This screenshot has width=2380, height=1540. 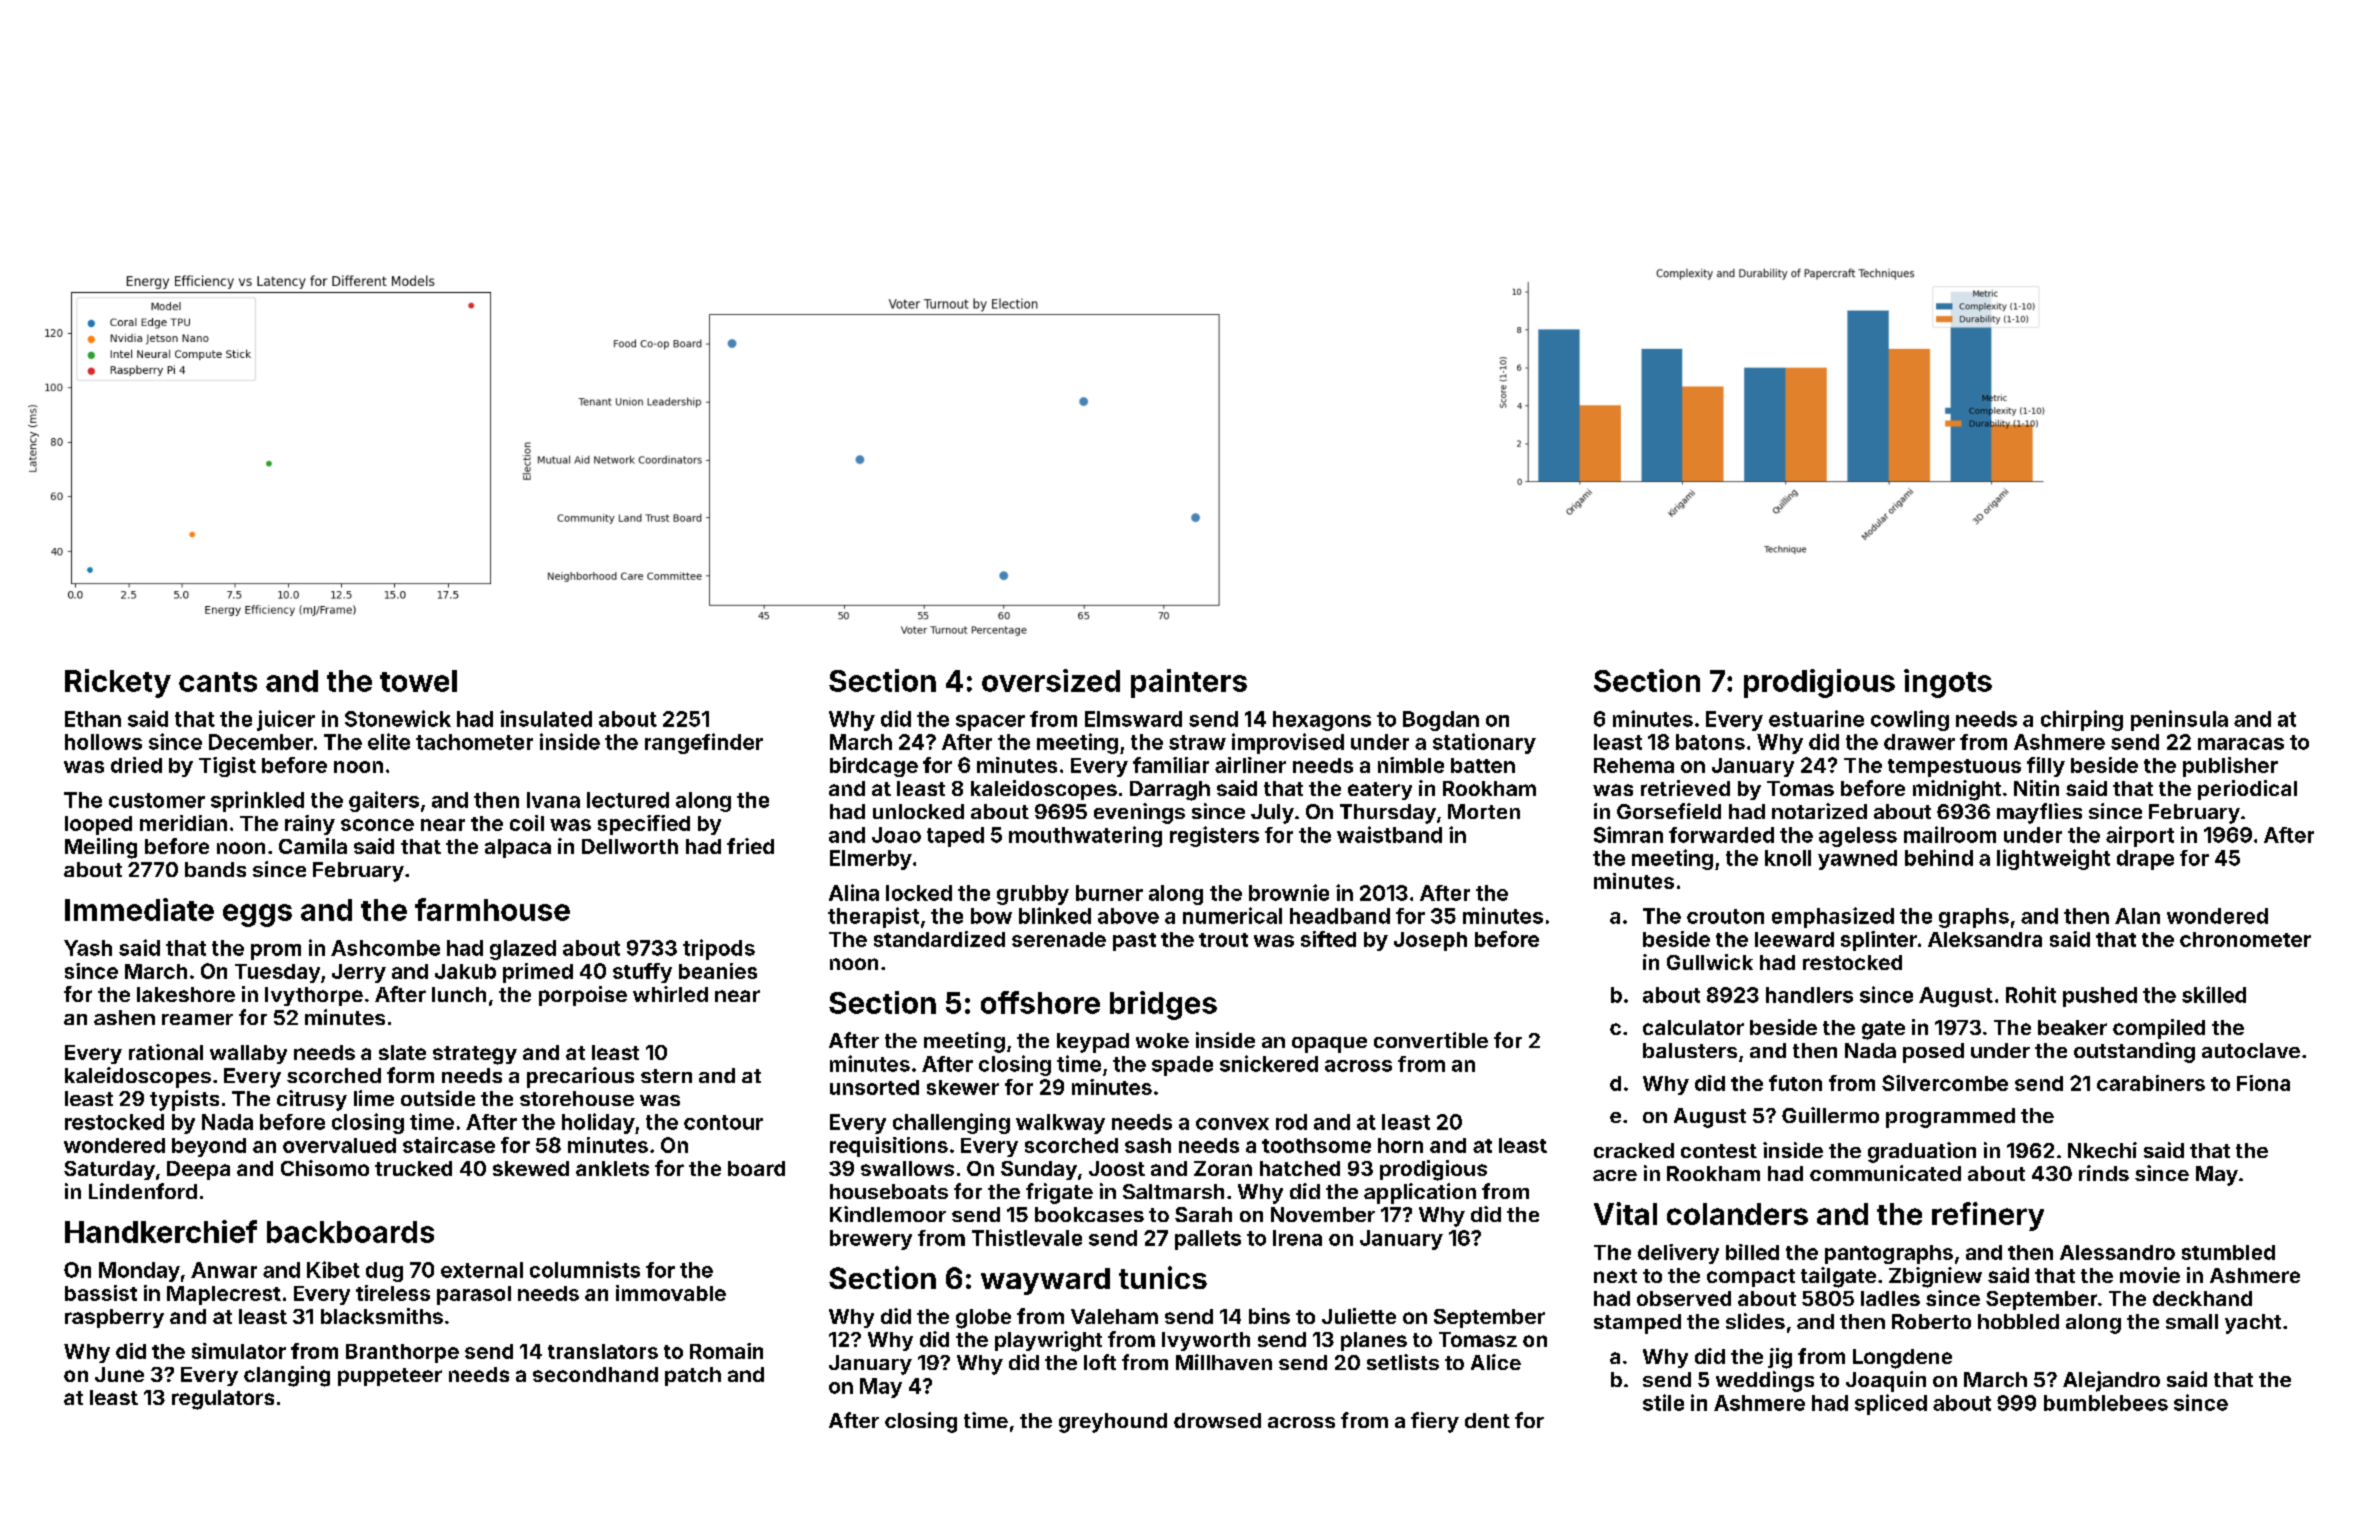 What do you see at coordinates (438, 1098) in the screenshot?
I see `outside` at bounding box center [438, 1098].
